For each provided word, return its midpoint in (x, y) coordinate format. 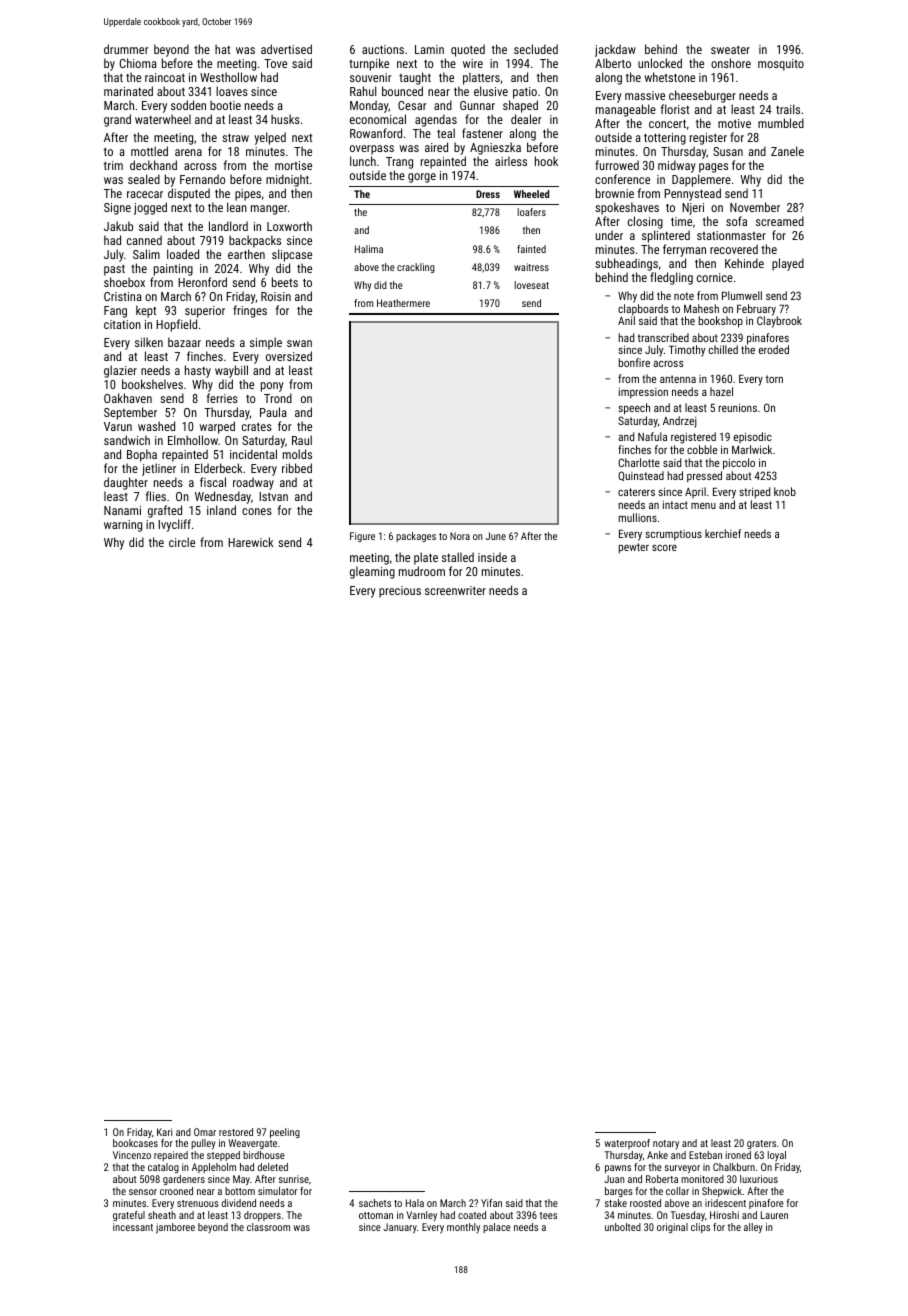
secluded (536, 49)
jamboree (175, 1228)
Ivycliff (175, 525)
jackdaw (615, 50)
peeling (285, 1133)
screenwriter (455, 590)
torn (774, 379)
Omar (205, 1132)
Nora (460, 536)
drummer (126, 49)
